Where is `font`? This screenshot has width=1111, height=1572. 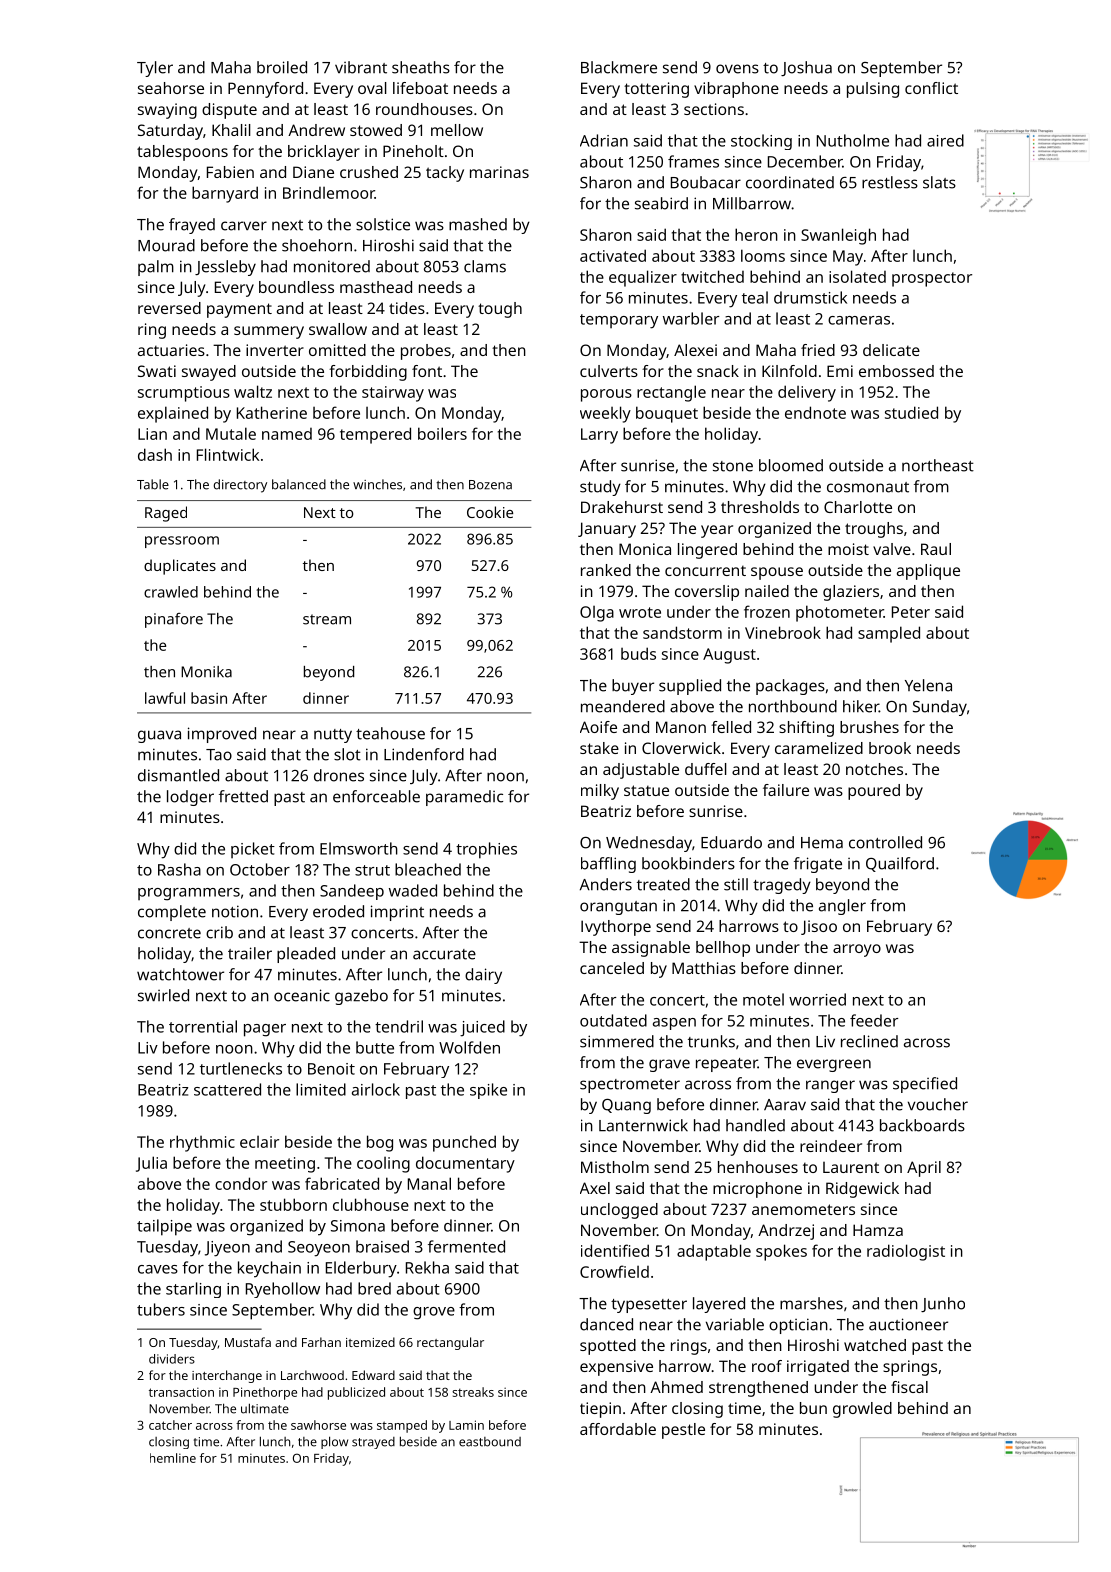 font is located at coordinates (427, 371).
